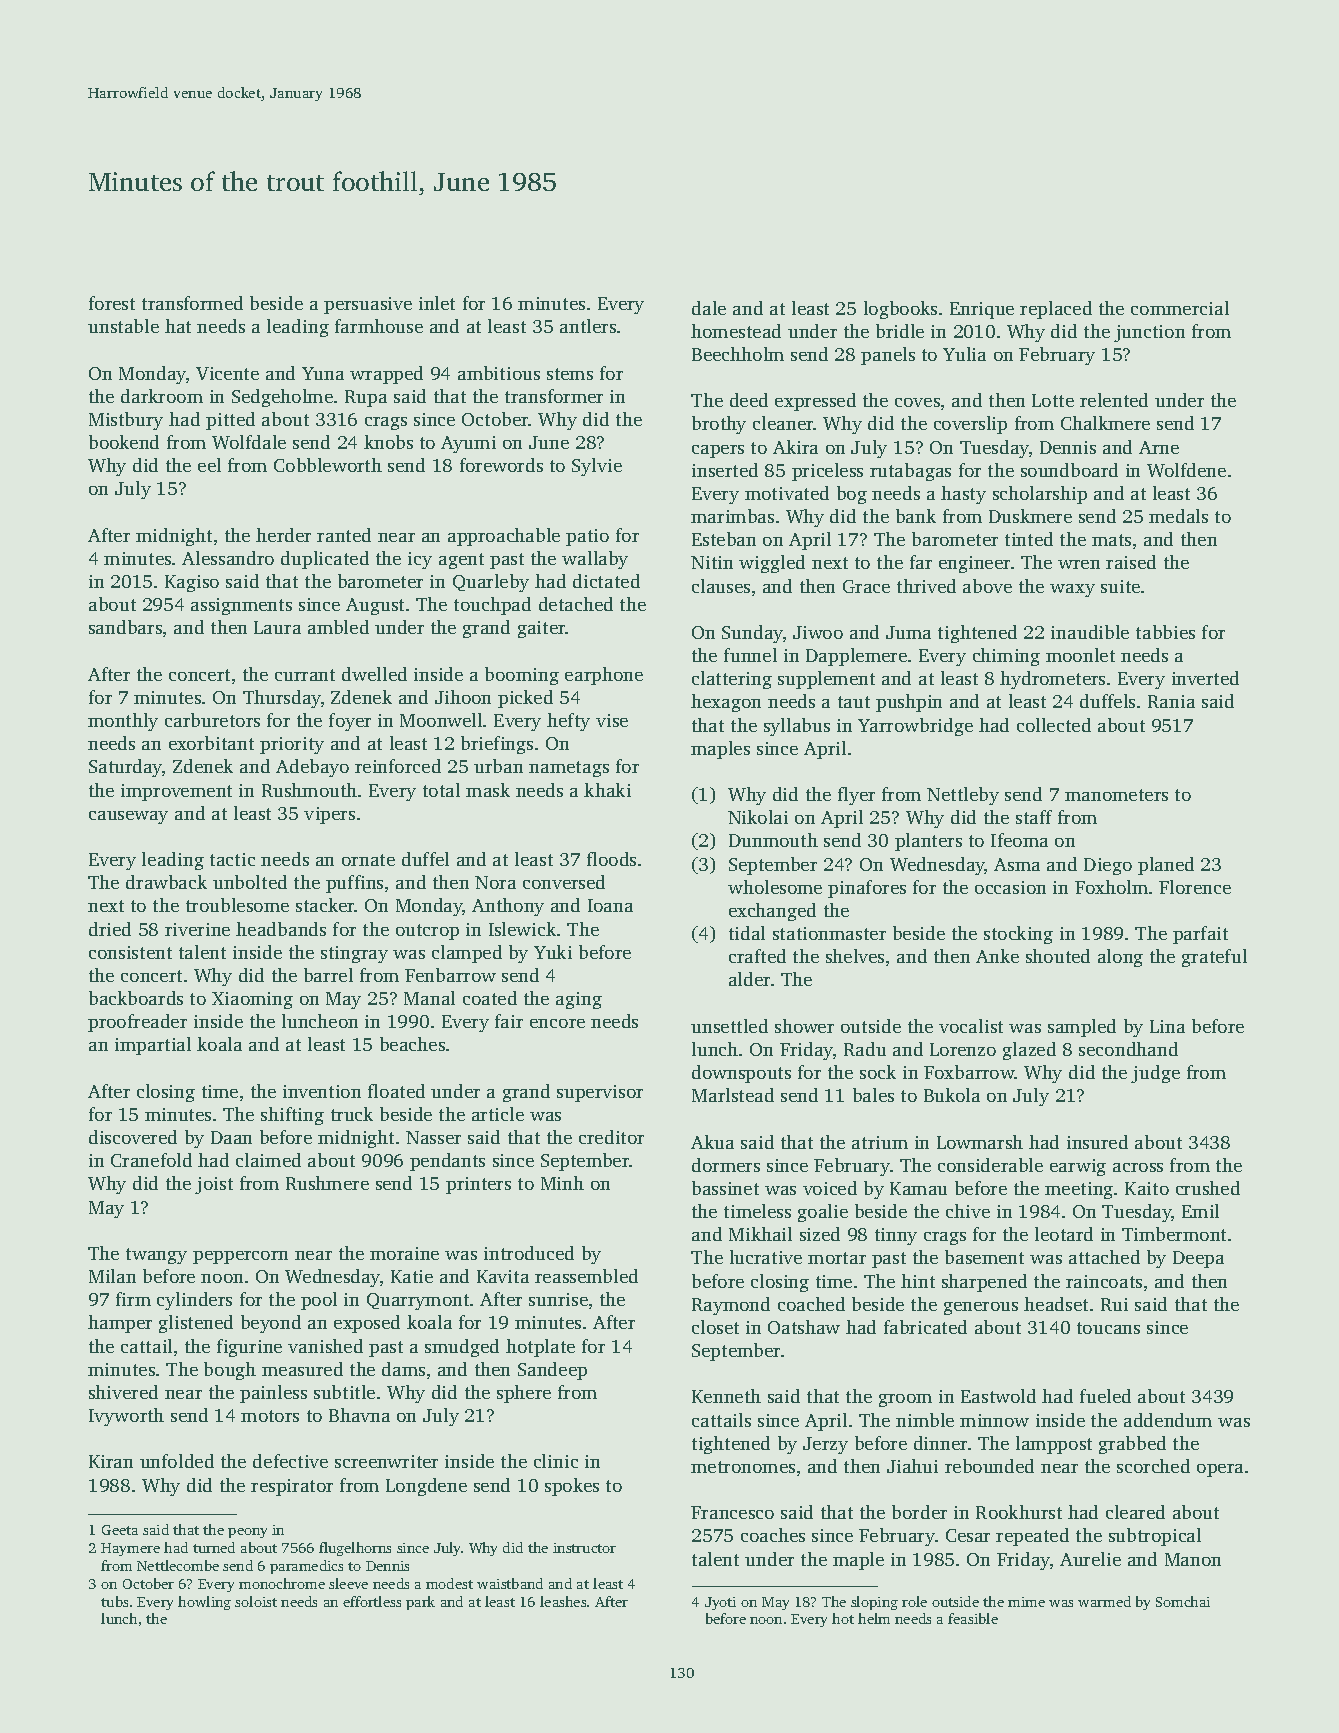 The height and width of the page is (1733, 1339). What do you see at coordinates (587, 537) in the page?
I see `patio` at bounding box center [587, 537].
